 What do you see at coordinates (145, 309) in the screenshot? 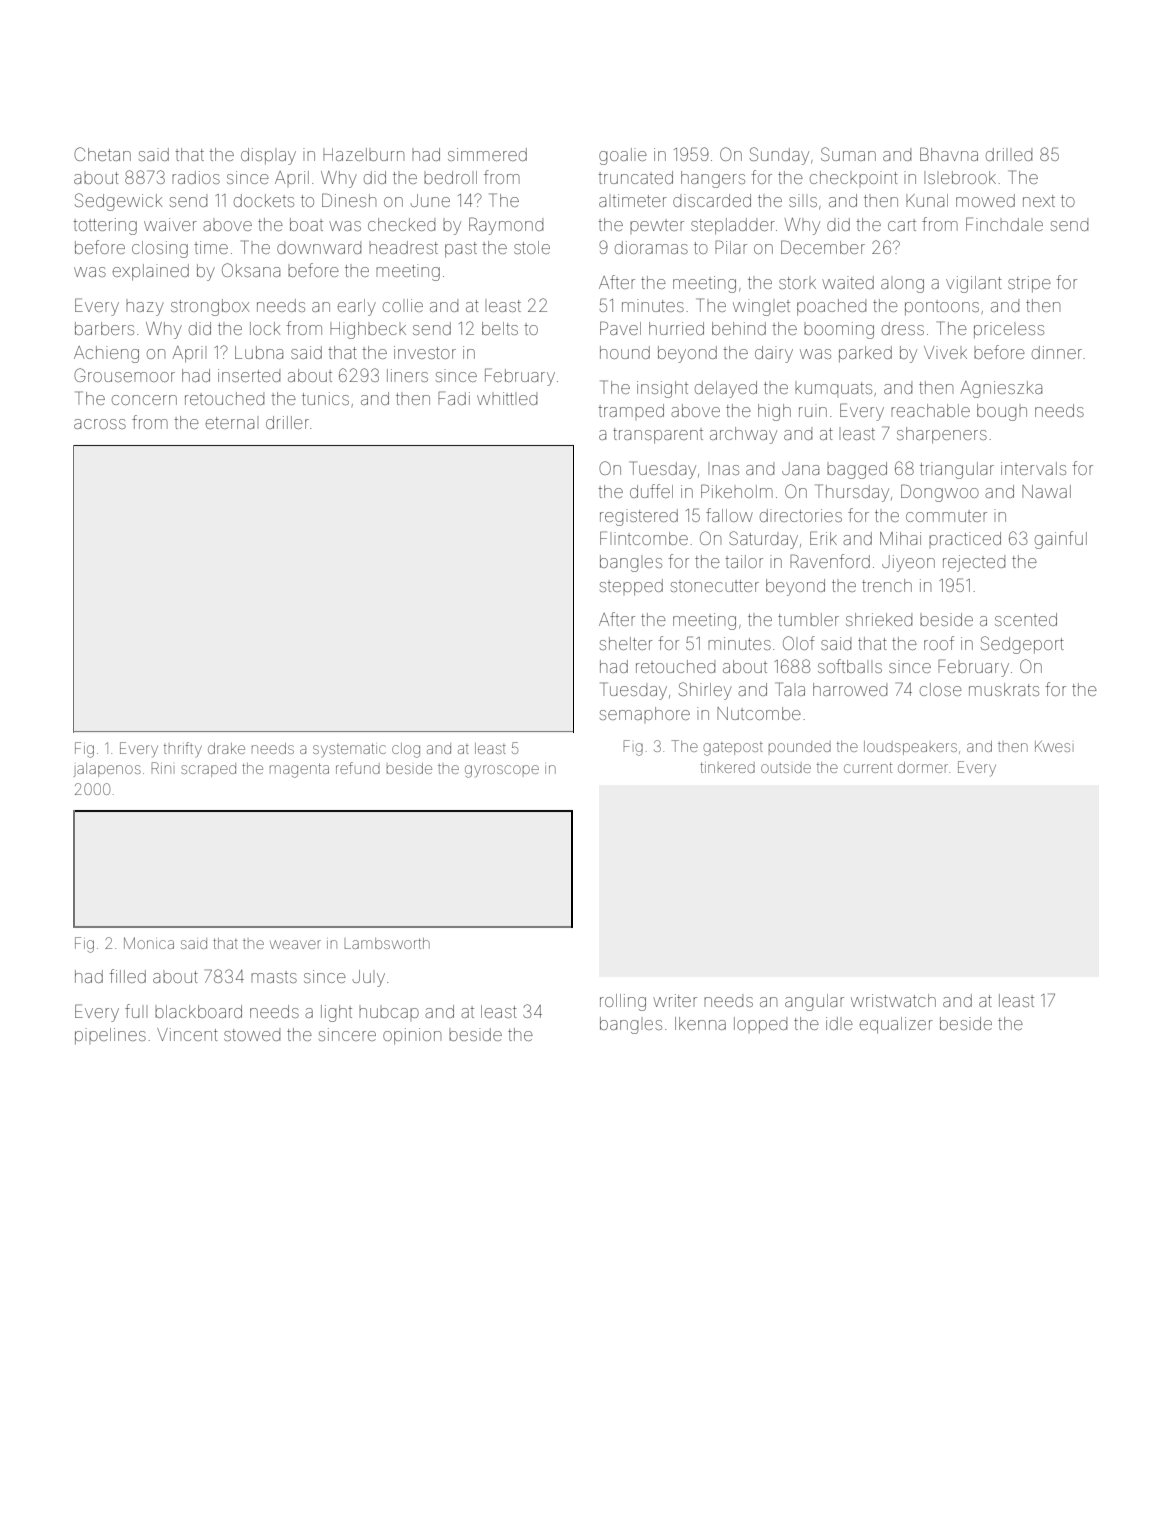
I see `hazy` at bounding box center [145, 309].
